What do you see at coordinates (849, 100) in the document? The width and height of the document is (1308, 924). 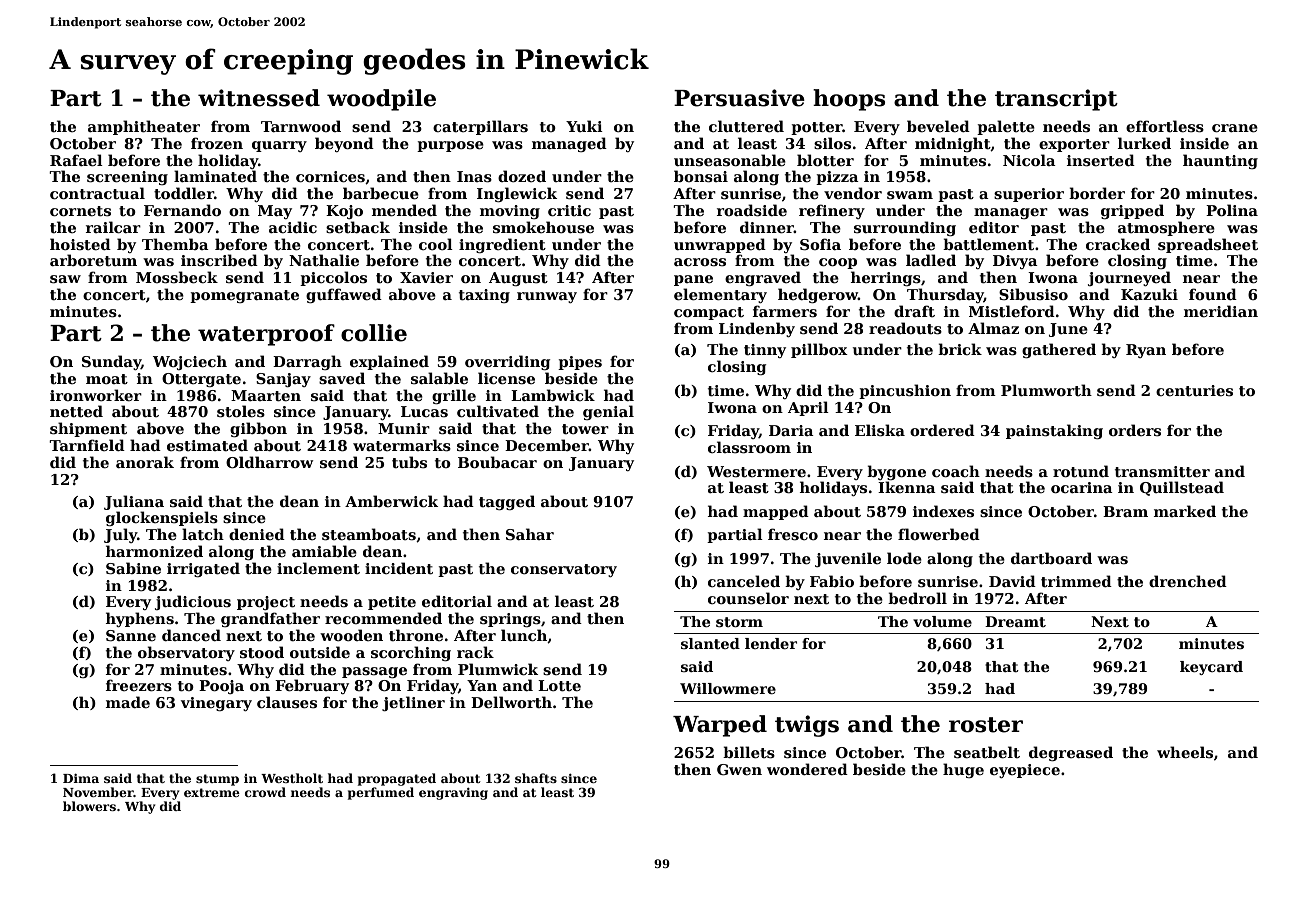 I see `hoops` at bounding box center [849, 100].
